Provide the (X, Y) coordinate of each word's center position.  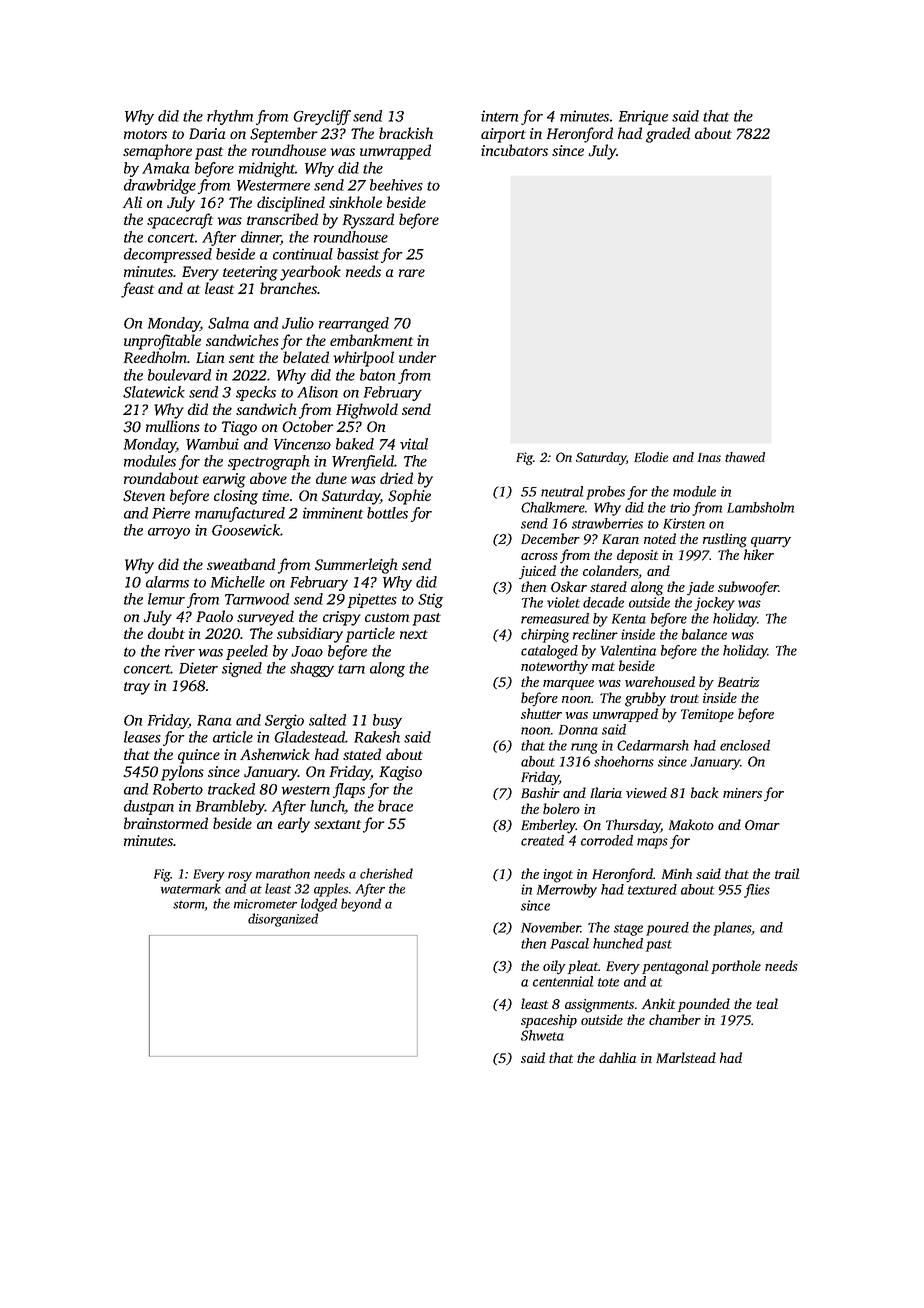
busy (387, 721)
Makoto (691, 824)
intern (499, 116)
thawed (745, 457)
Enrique (643, 117)
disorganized (283, 920)
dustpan (149, 807)
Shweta (542, 1035)
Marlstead (686, 1057)
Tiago (239, 428)
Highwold (367, 411)
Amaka (165, 168)
